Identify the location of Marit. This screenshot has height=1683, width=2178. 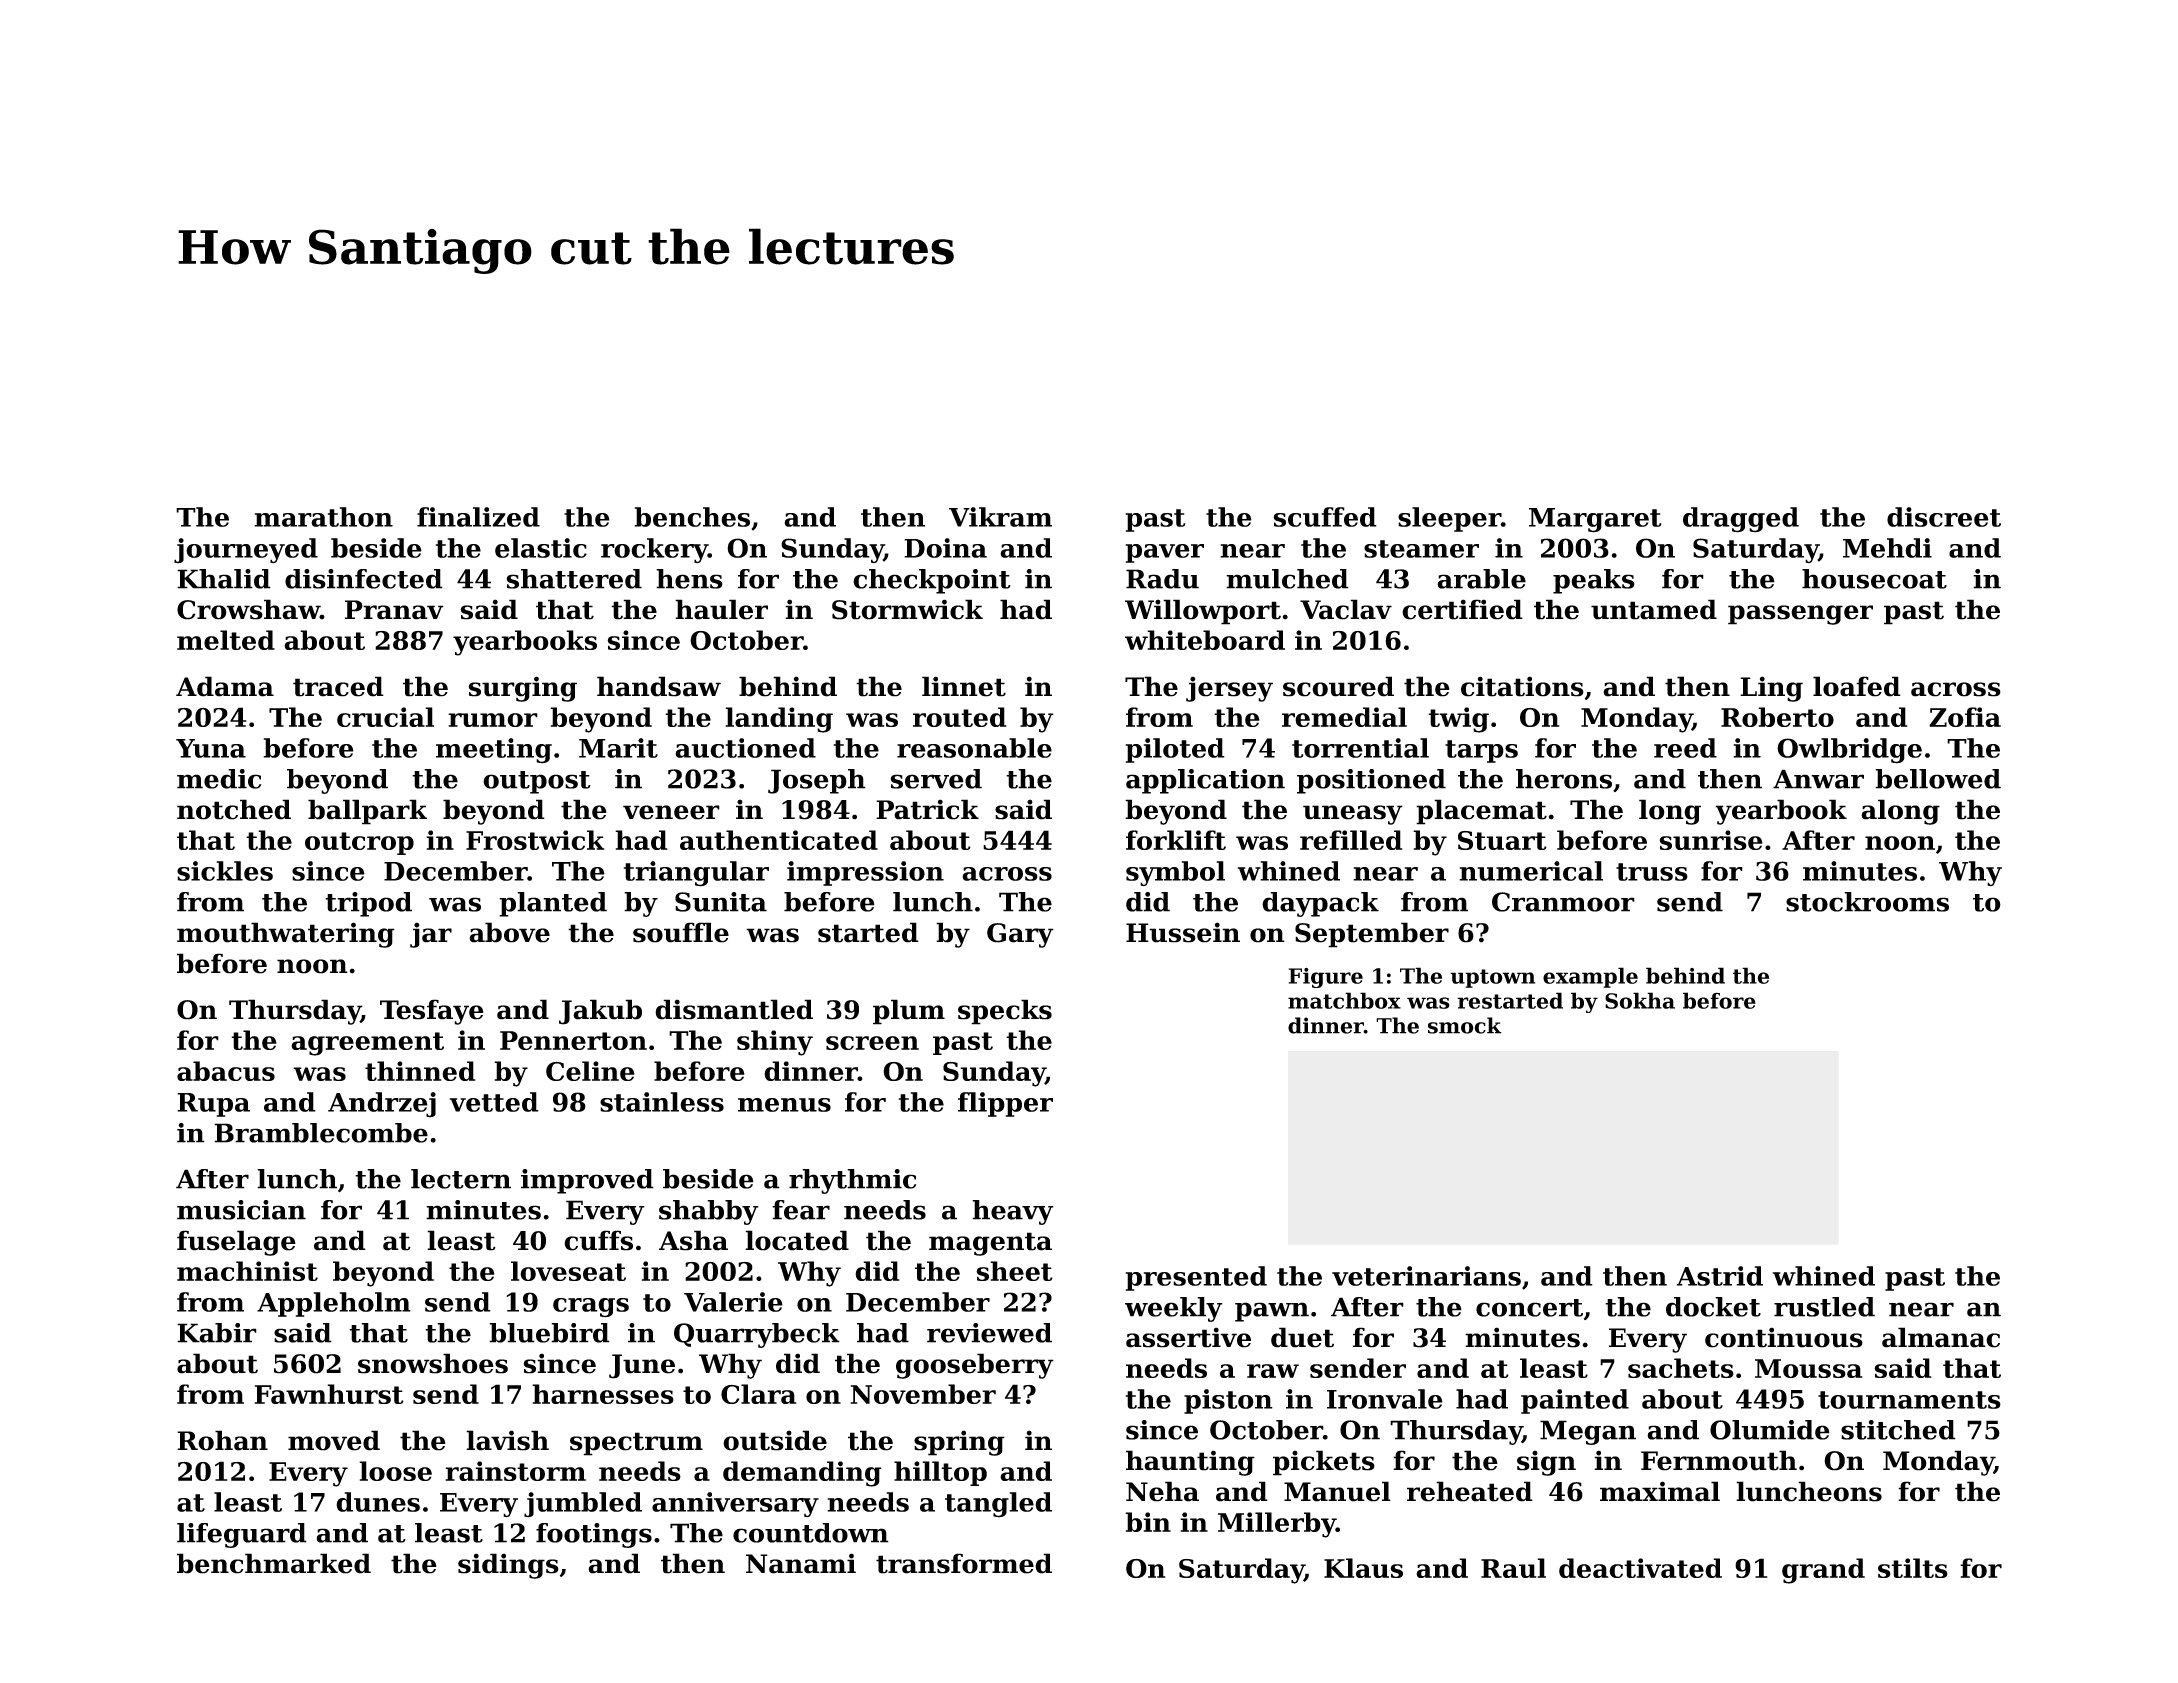
(618, 748).
